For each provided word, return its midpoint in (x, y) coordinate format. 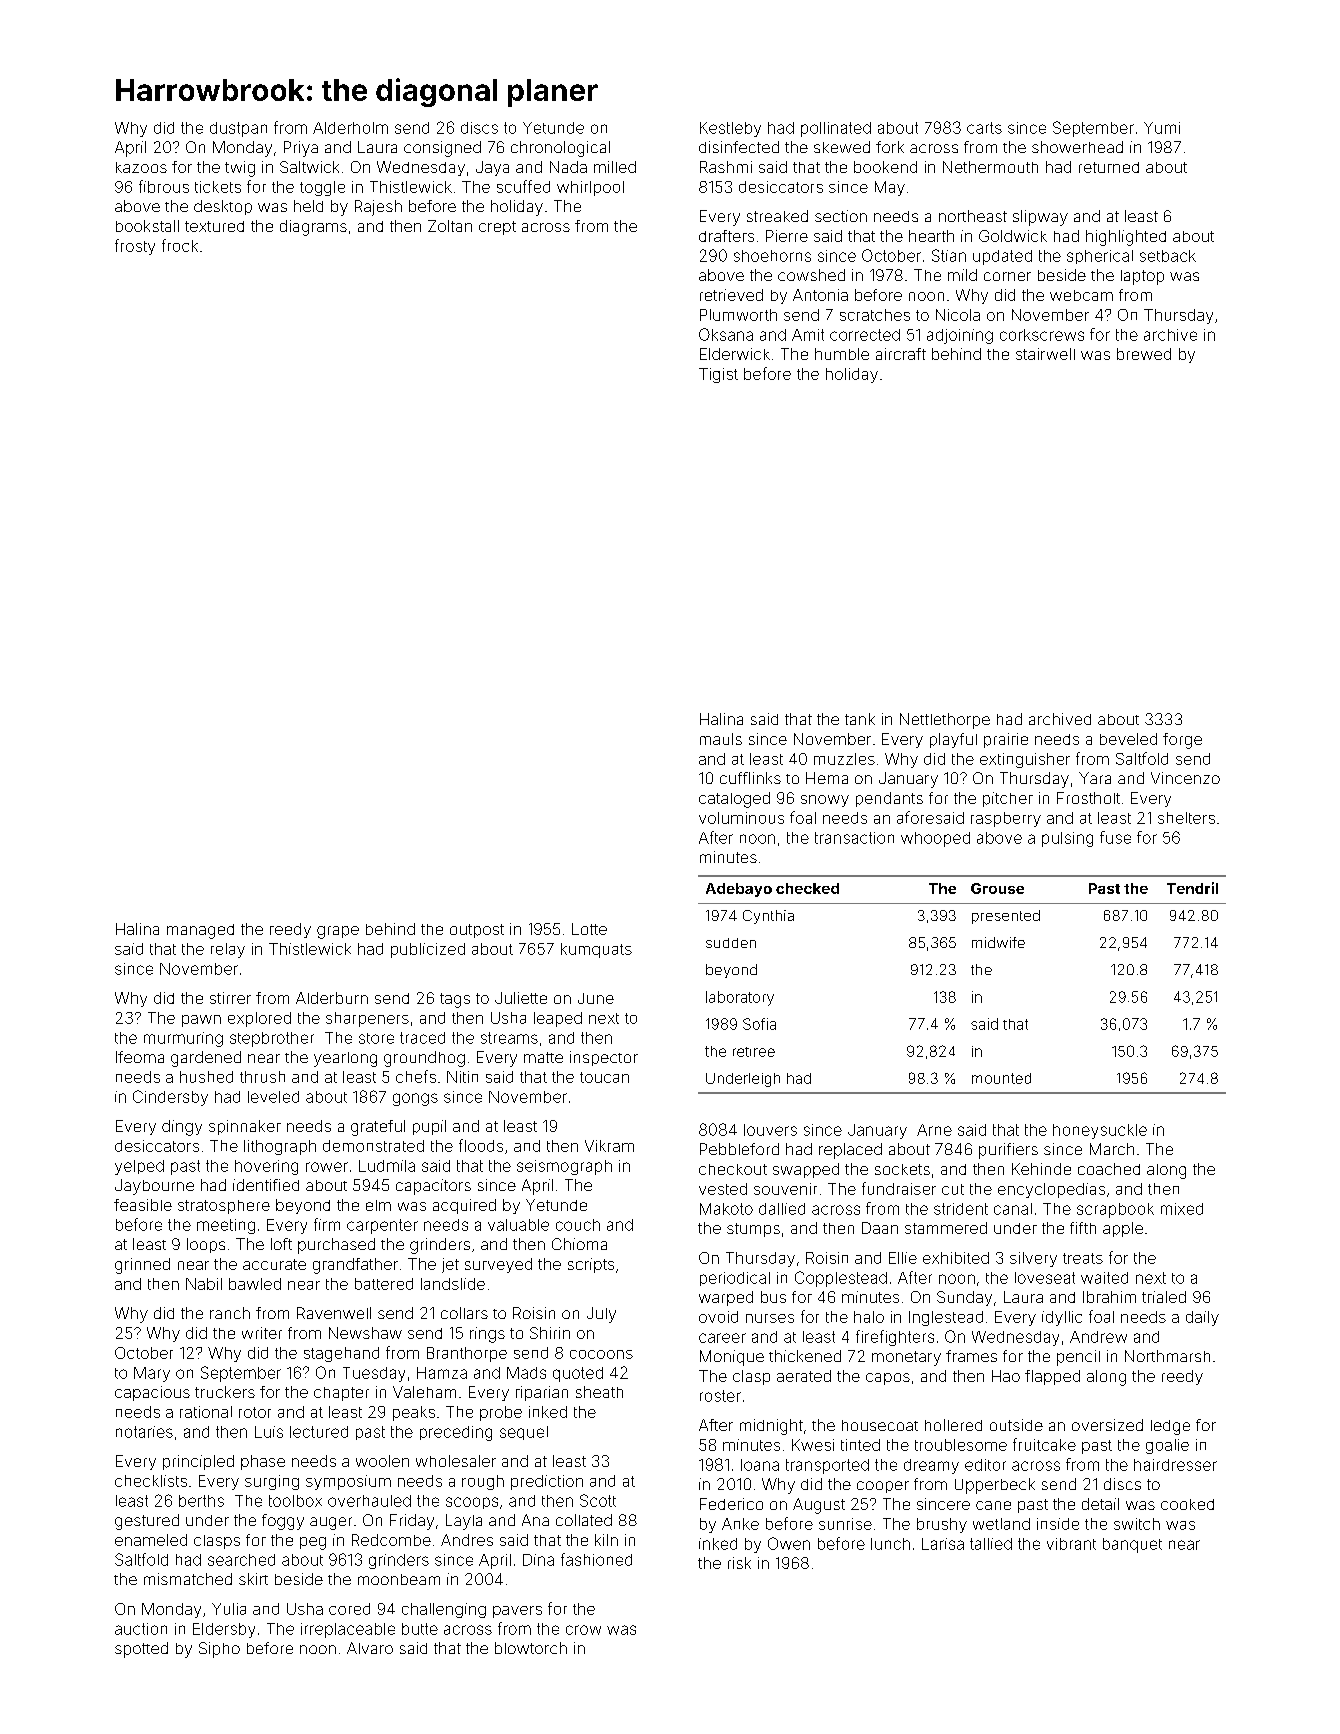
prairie (1006, 740)
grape (338, 932)
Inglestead (946, 1318)
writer (262, 1333)
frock (180, 245)
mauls (721, 739)
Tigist (718, 375)
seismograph (564, 1167)
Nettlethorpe (945, 721)
